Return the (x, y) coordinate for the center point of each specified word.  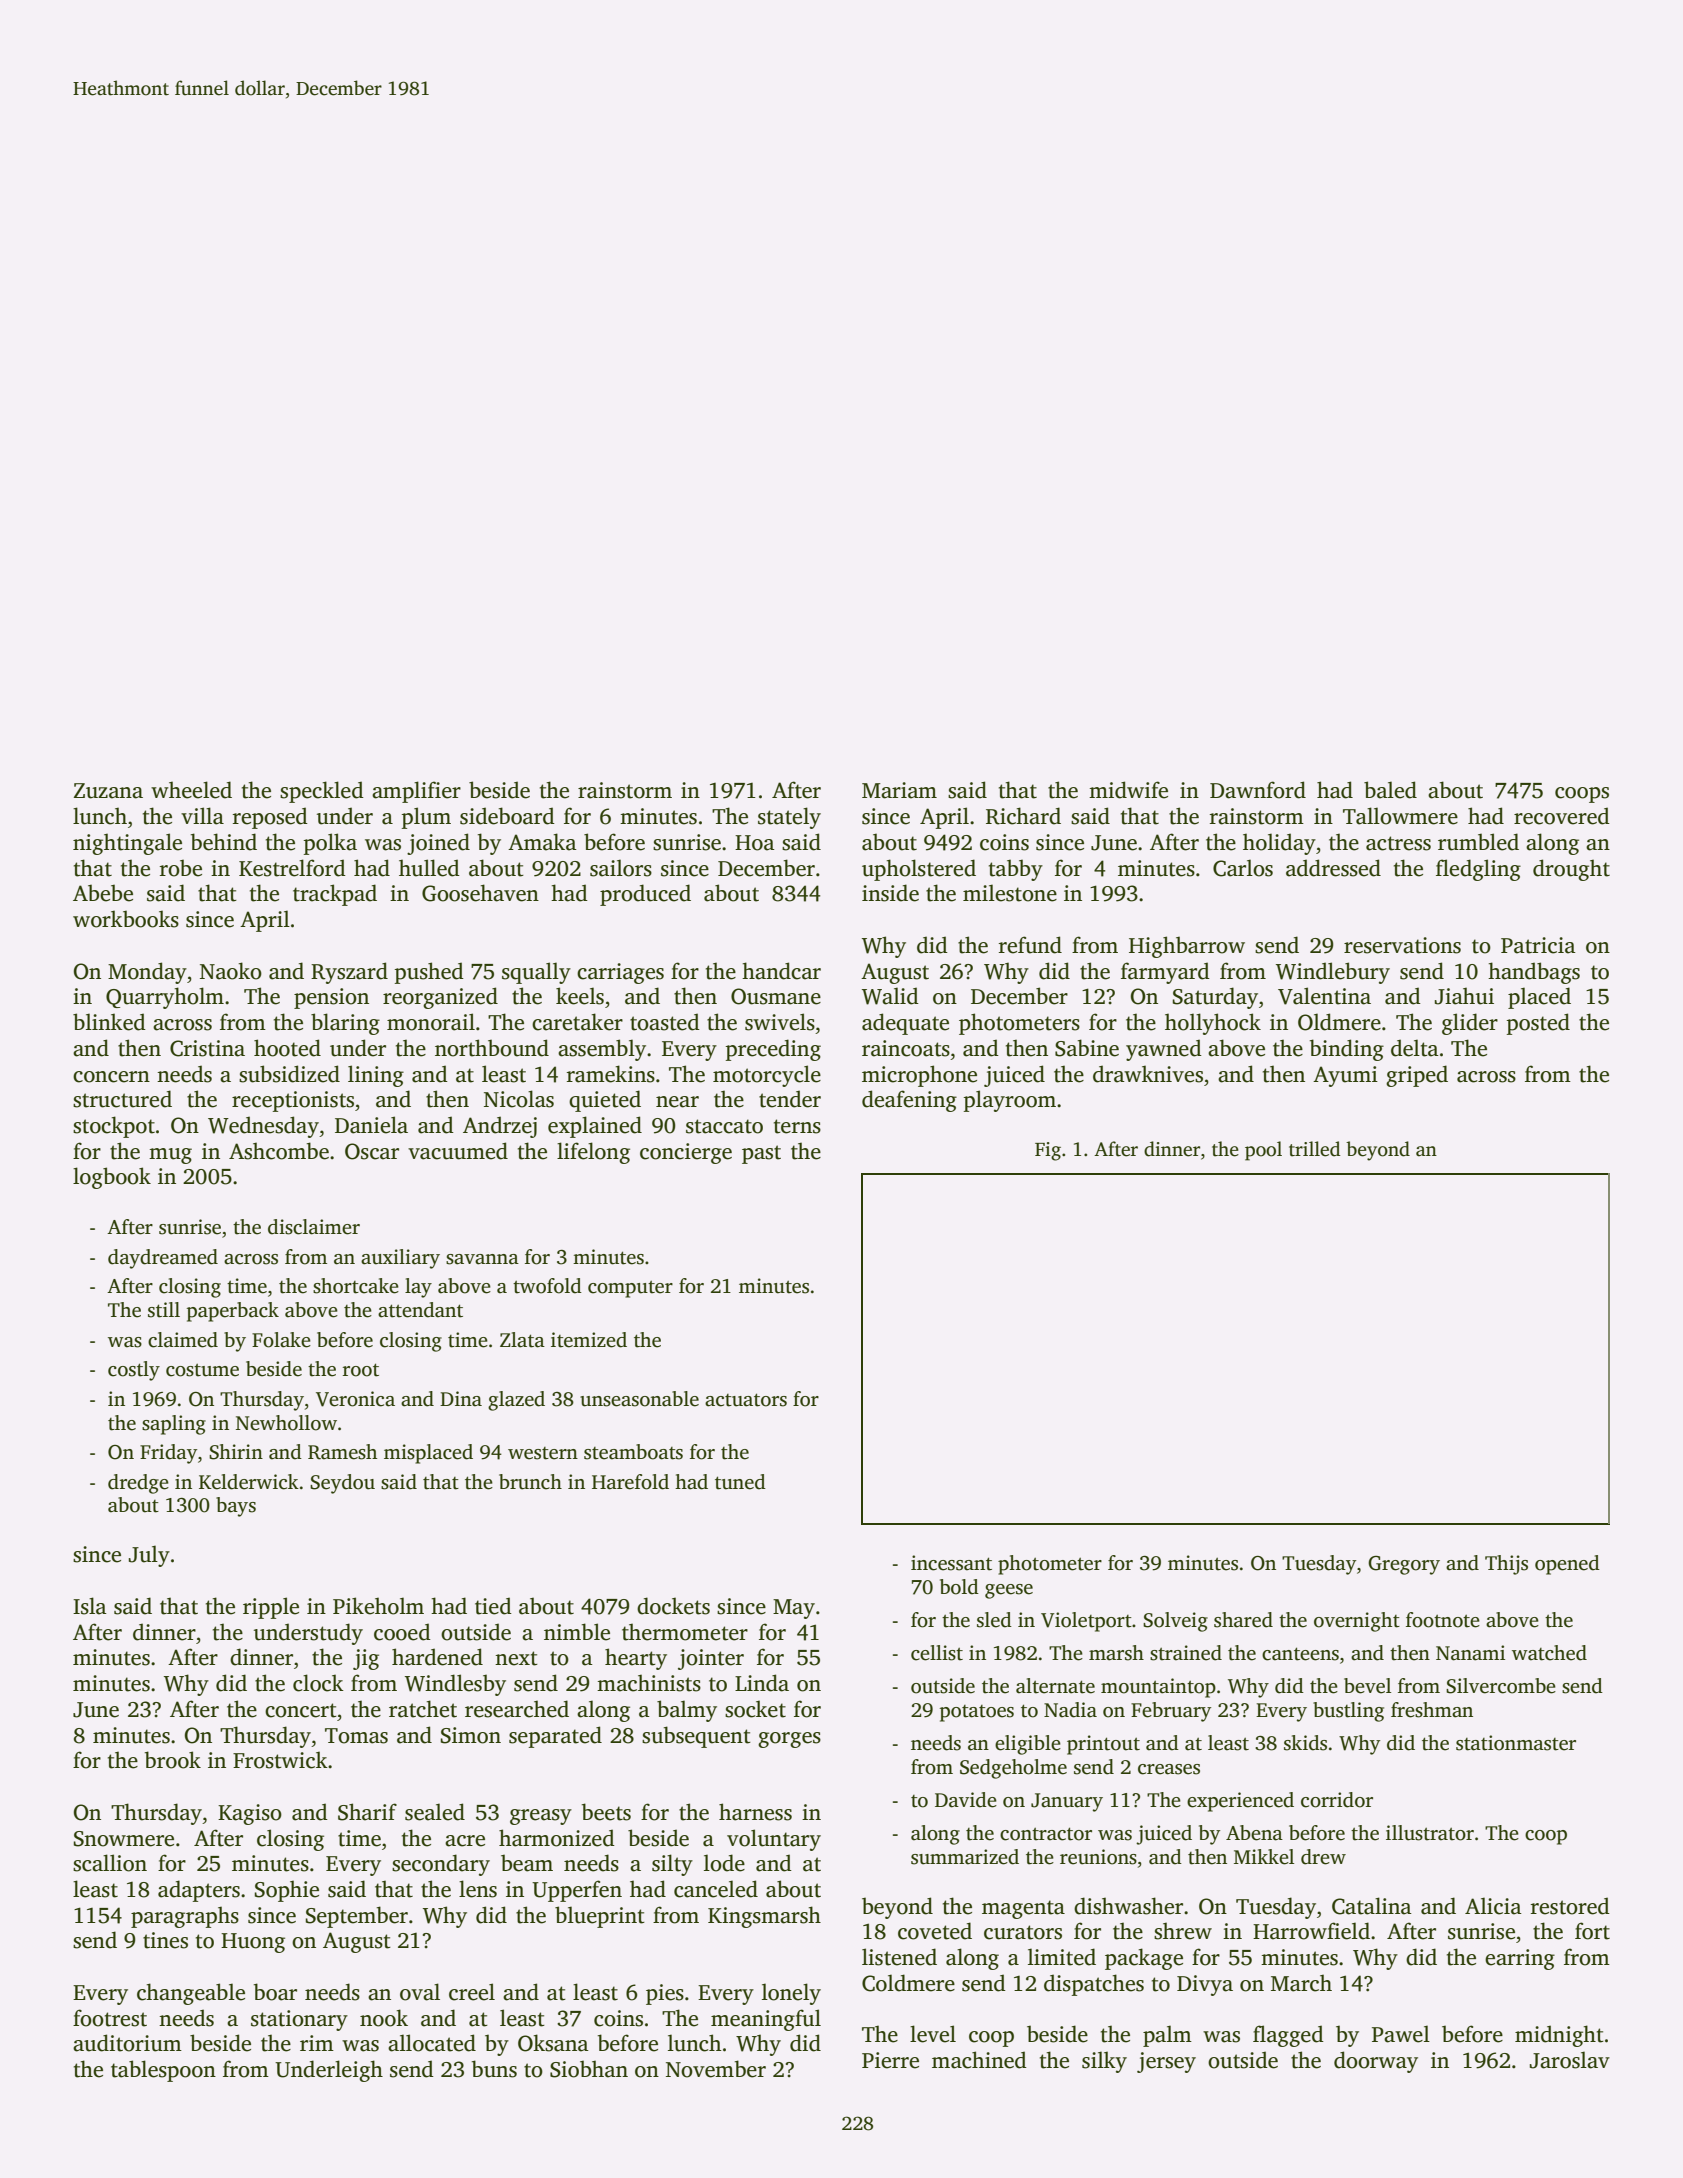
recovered (1562, 816)
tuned (740, 1482)
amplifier (416, 792)
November (716, 2069)
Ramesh (342, 1452)
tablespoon (163, 2071)
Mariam (899, 790)
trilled (1315, 1149)
